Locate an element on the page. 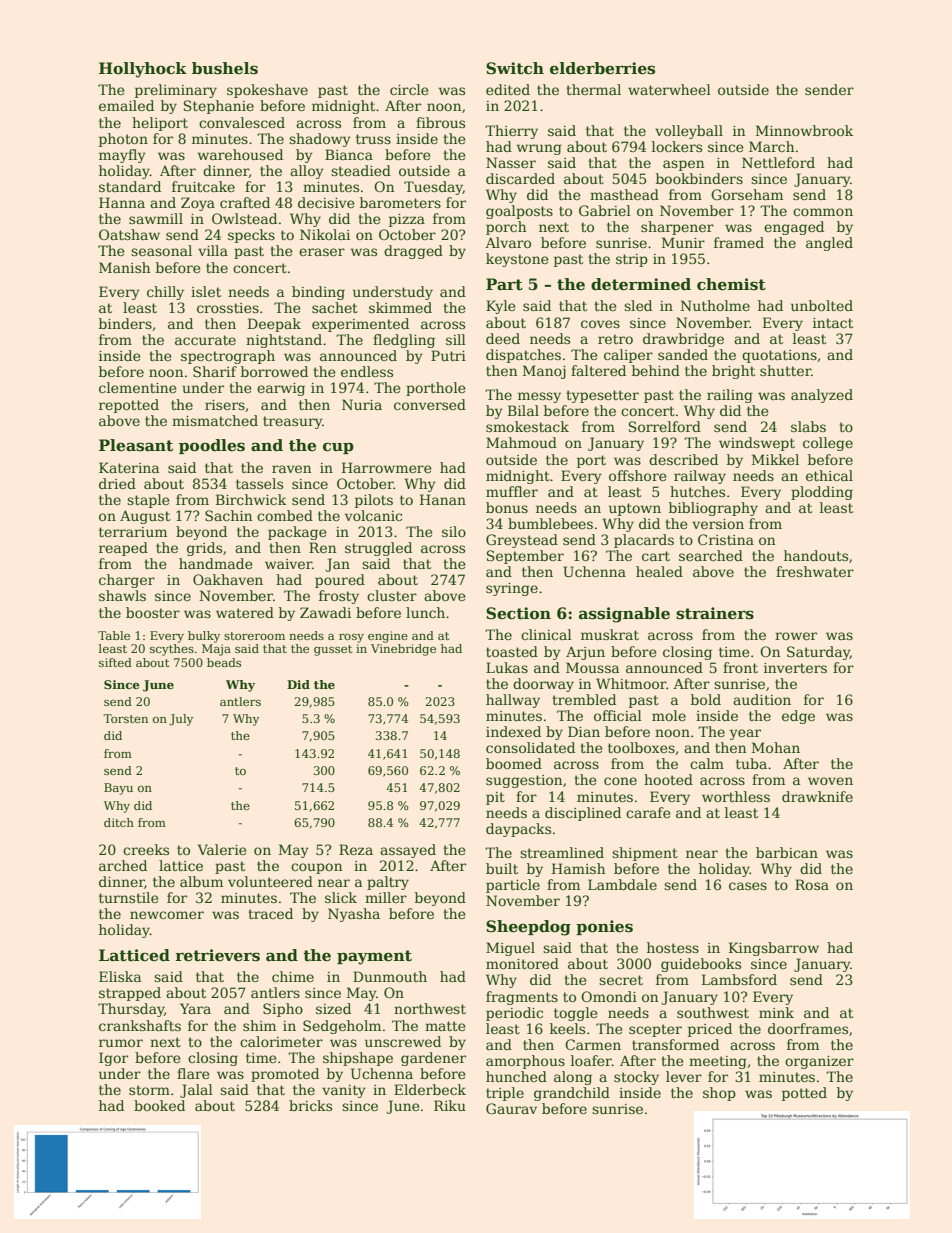  circle is located at coordinates (409, 89).
